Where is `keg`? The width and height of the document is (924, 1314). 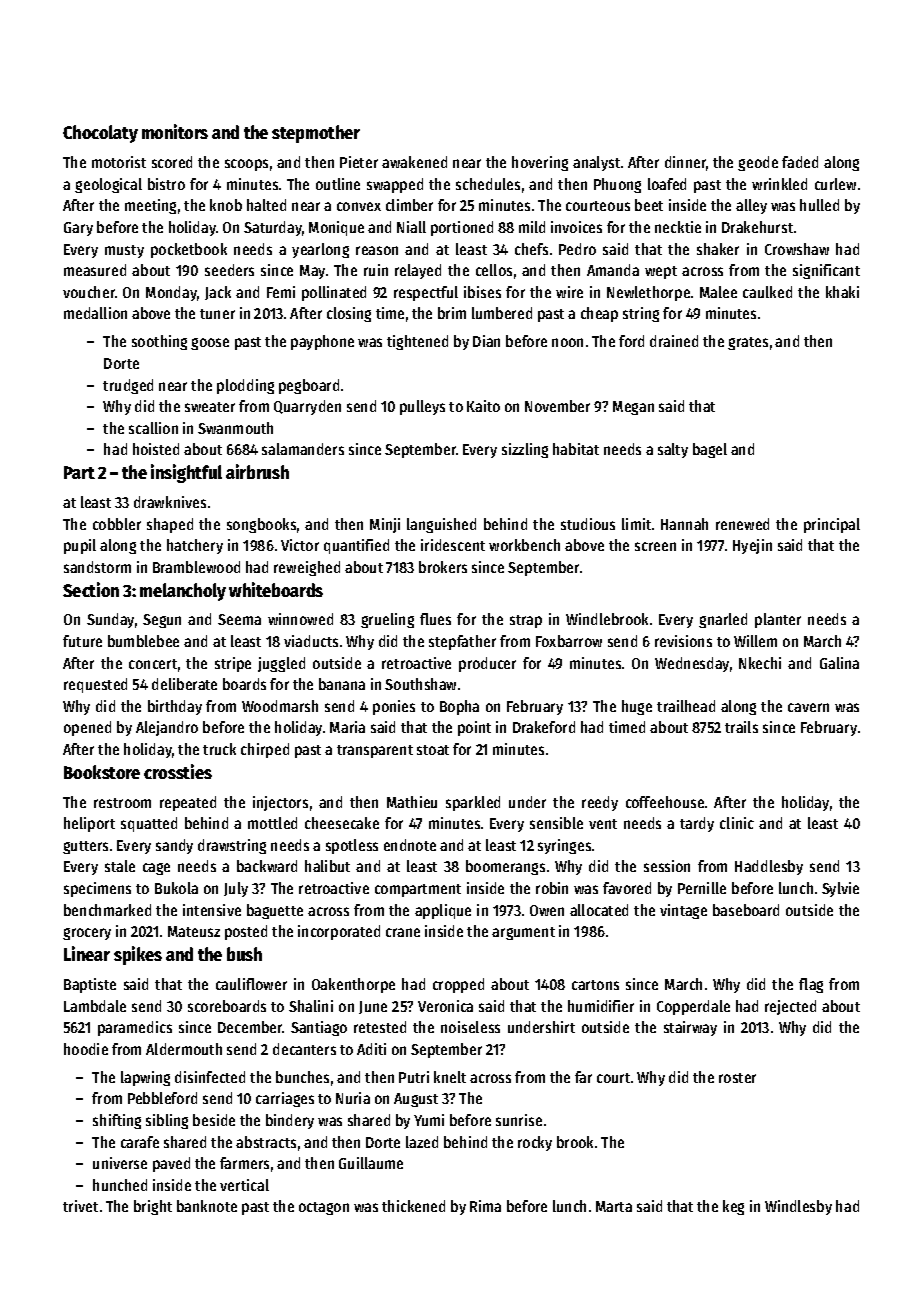
keg is located at coordinates (733, 1207).
